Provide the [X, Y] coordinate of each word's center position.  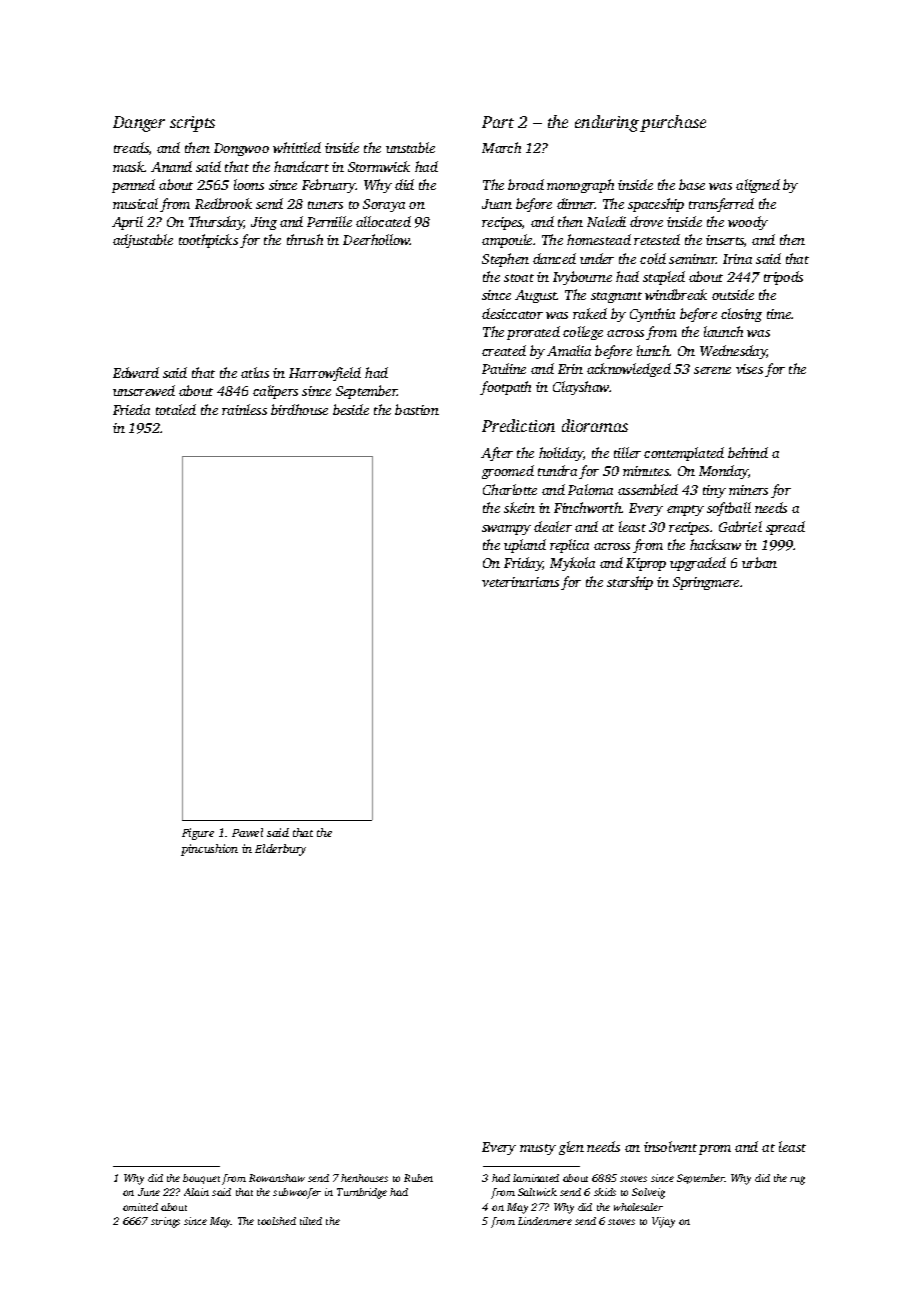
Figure [198, 834]
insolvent [670, 1146]
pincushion [209, 850]
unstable [410, 147]
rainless [244, 409]
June [149, 1192]
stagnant [616, 297]
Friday [523, 564]
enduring [607, 123]
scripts [192, 124]
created [504, 350]
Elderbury [280, 850]
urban [759, 562]
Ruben [418, 1178]
